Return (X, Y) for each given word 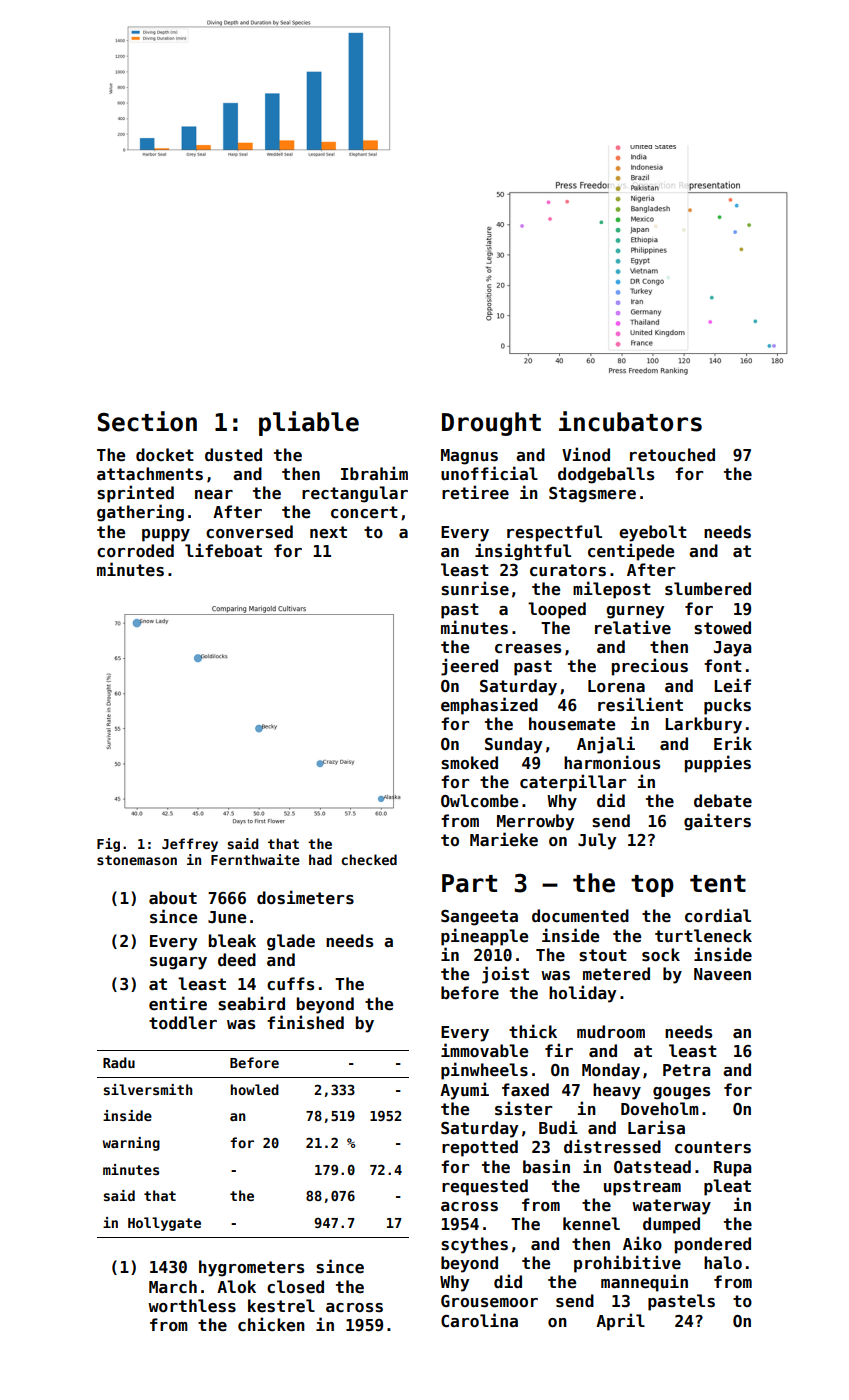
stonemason (137, 860)
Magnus (469, 457)
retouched (672, 455)
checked (369, 859)
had (320, 859)
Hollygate (164, 1224)
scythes (474, 1245)
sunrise (475, 588)
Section (147, 421)
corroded (135, 551)
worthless (192, 1306)
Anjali (606, 745)
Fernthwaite (255, 859)
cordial (718, 915)
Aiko (642, 1243)
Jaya (732, 649)
